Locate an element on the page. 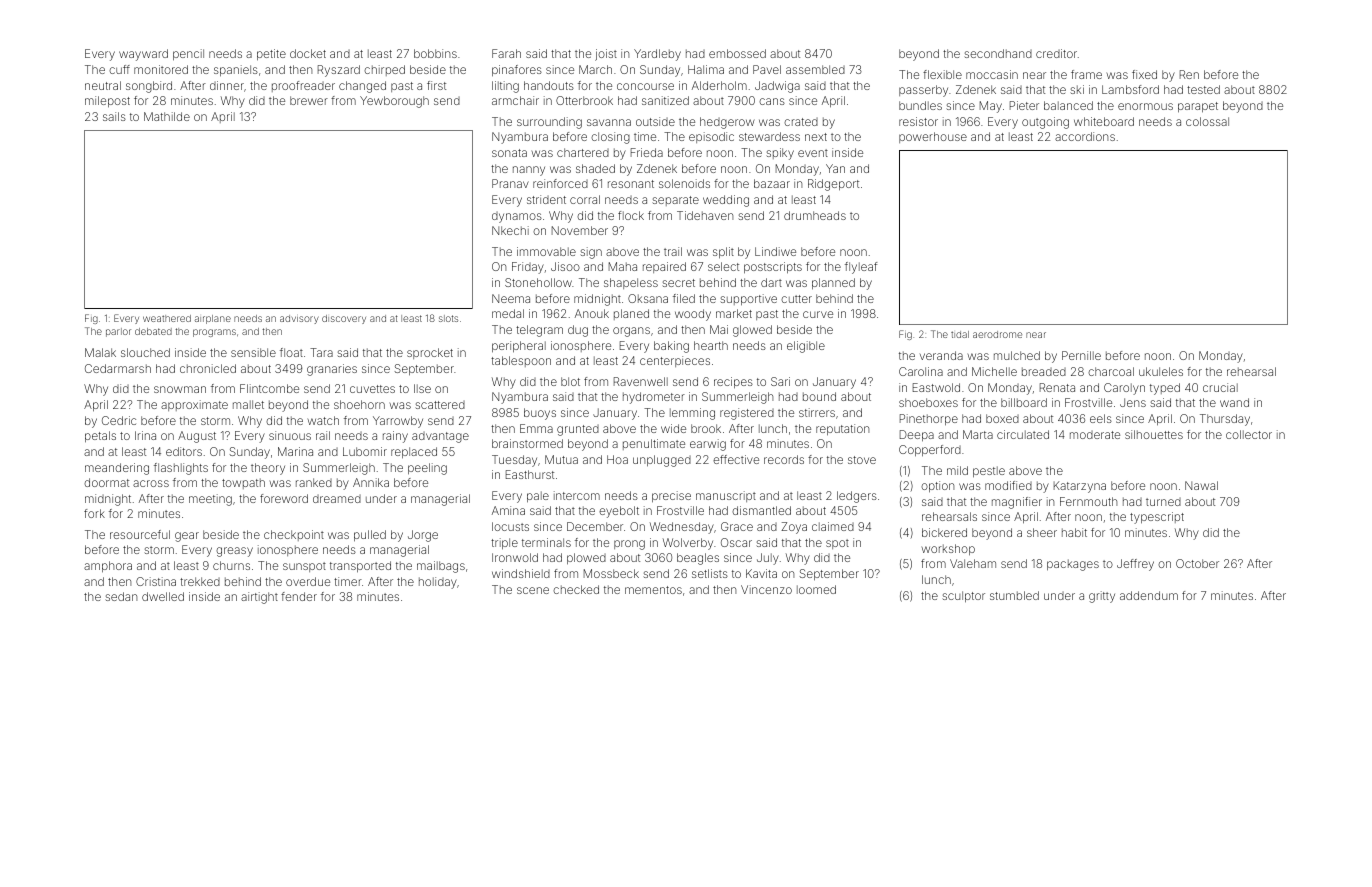 The width and height of the page is (1372, 887). Nkechi is located at coordinates (510, 230).
